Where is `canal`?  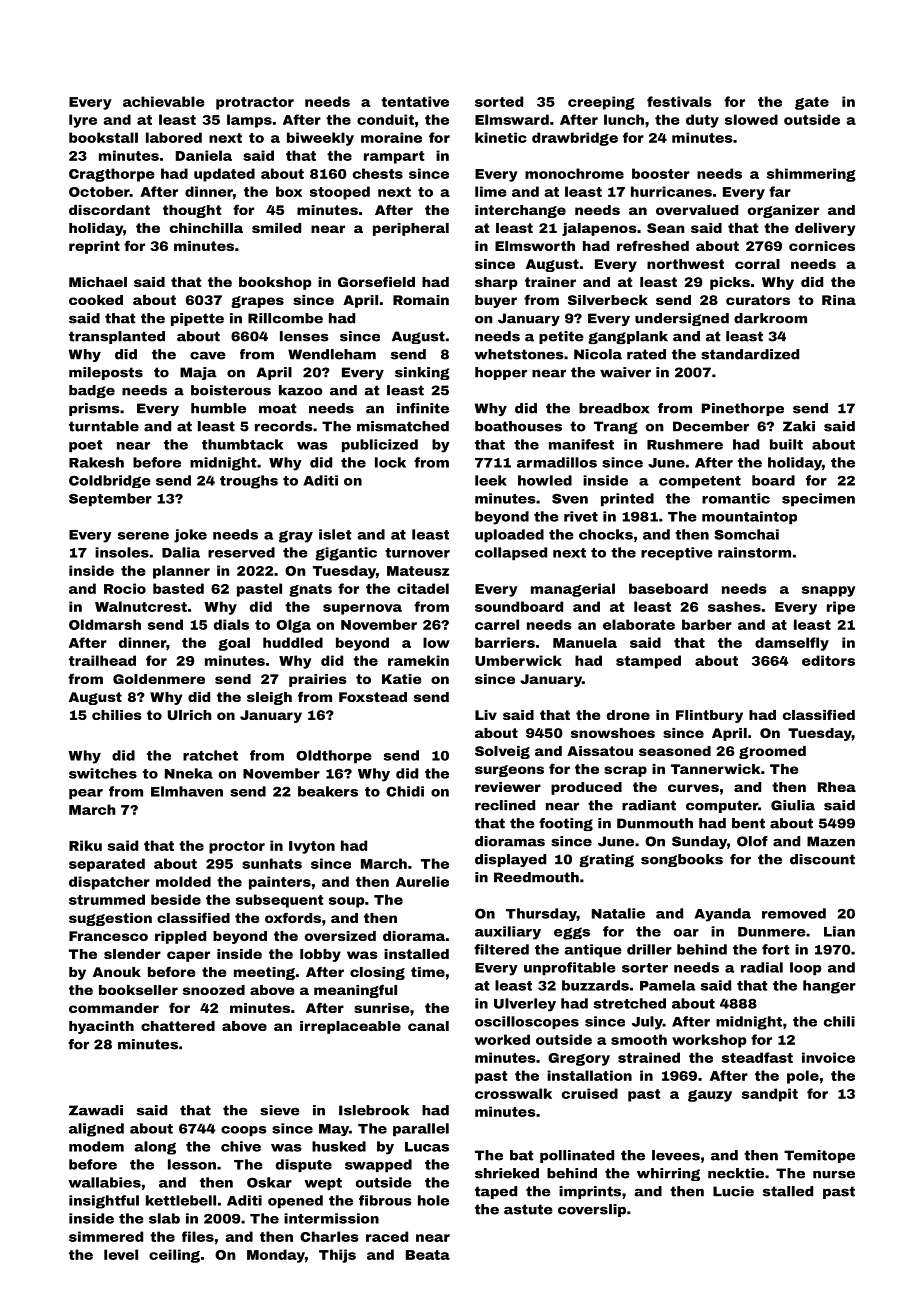
canal is located at coordinates (428, 1026).
